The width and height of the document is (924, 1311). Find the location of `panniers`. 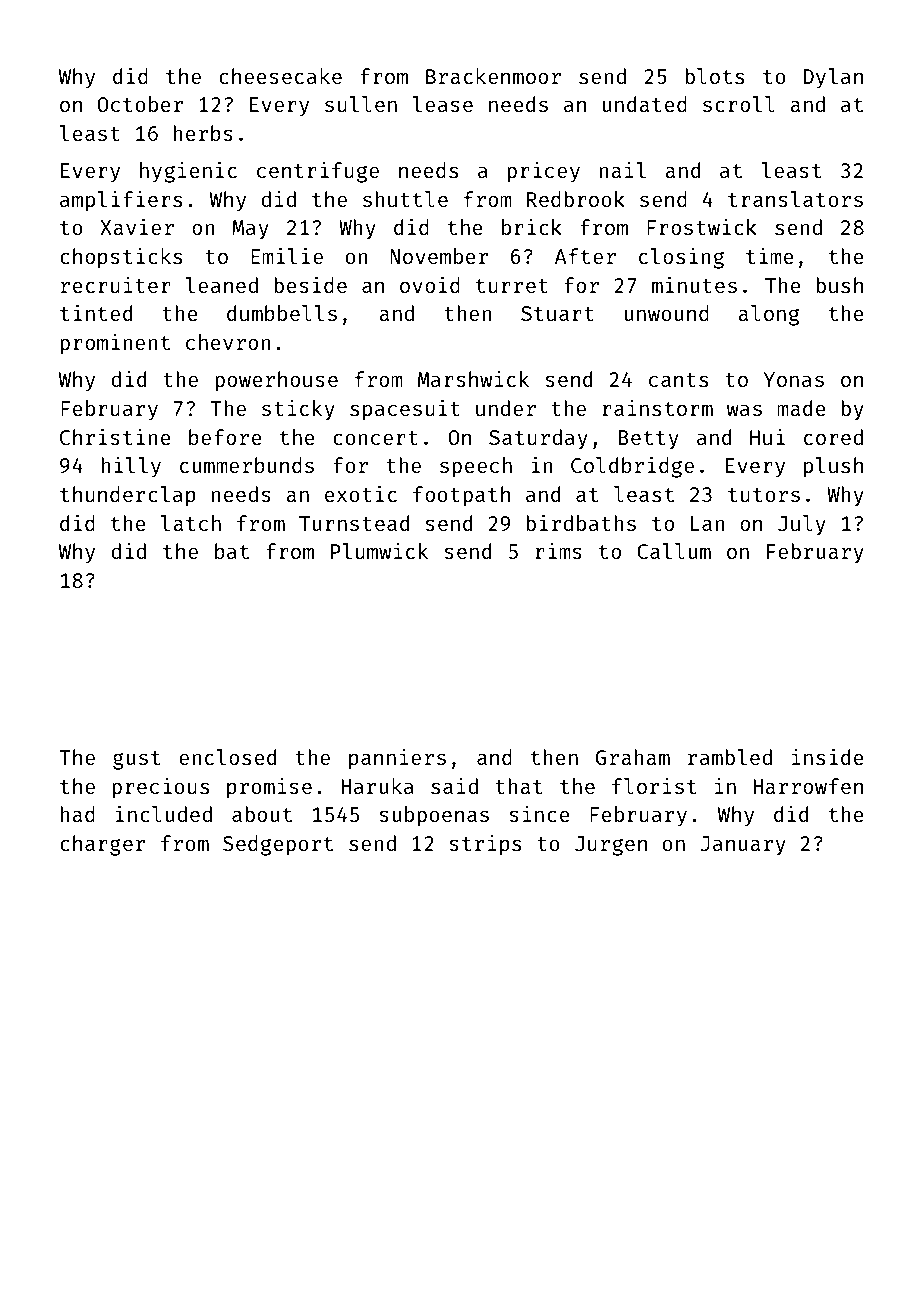

panniers is located at coordinates (397, 759).
